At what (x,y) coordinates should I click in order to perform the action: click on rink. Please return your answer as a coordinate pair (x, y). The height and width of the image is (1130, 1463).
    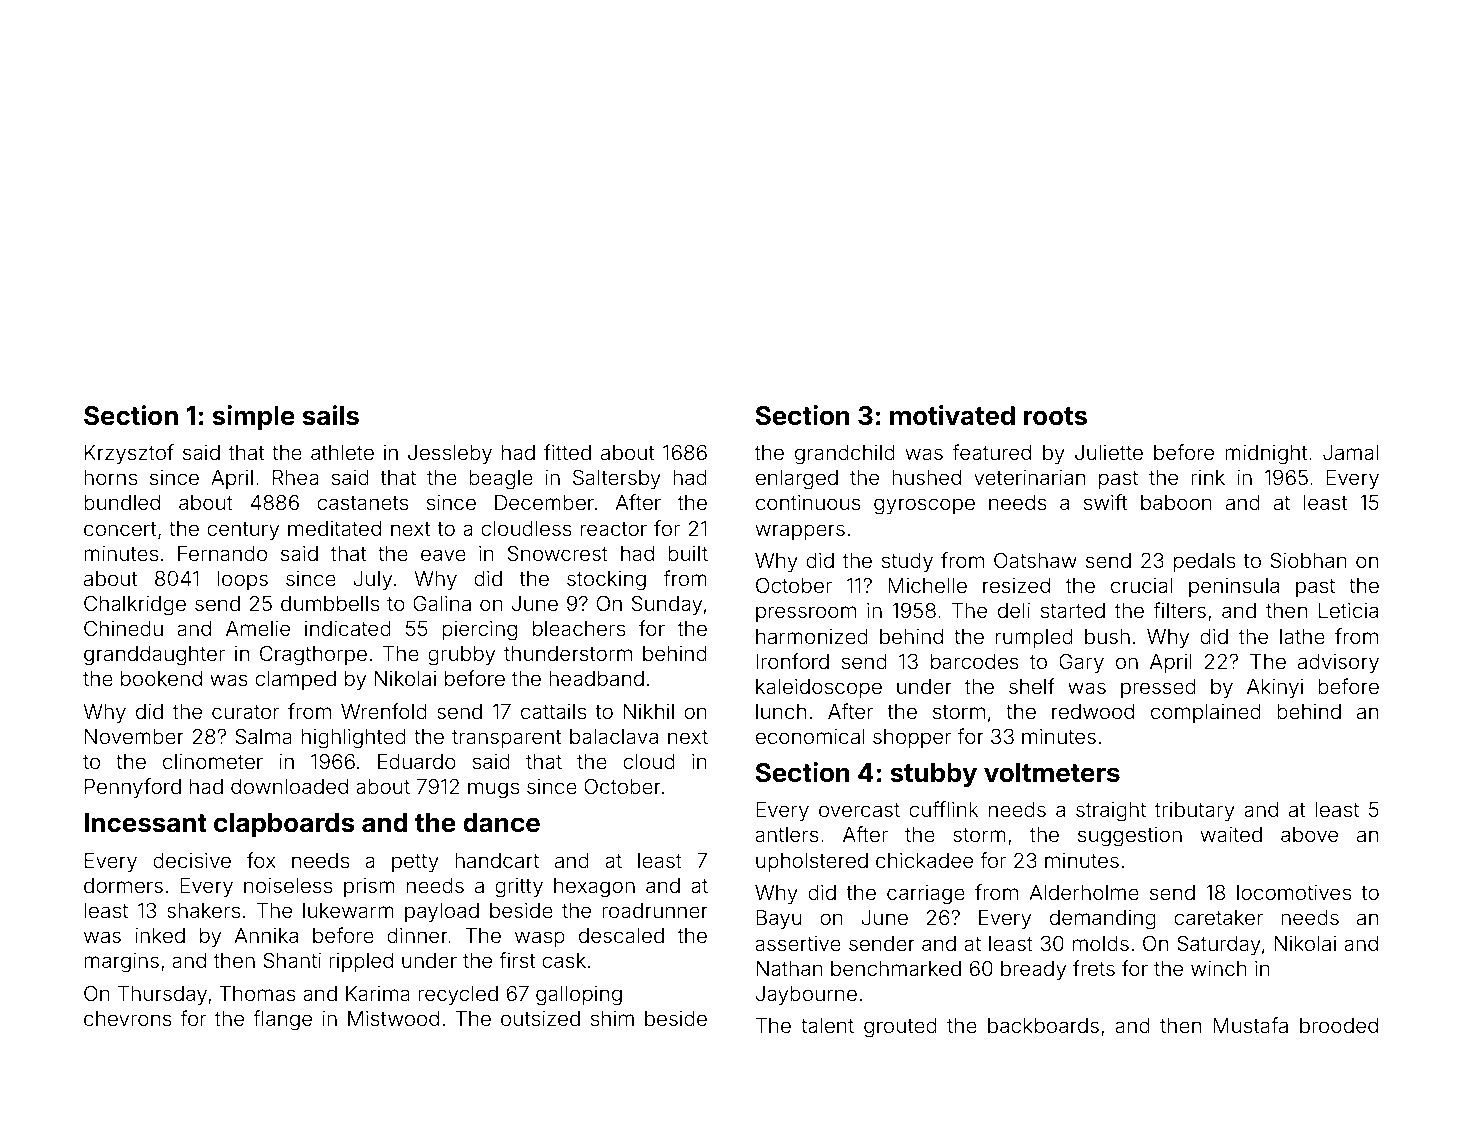
    Looking at the image, I should click on (1208, 477).
